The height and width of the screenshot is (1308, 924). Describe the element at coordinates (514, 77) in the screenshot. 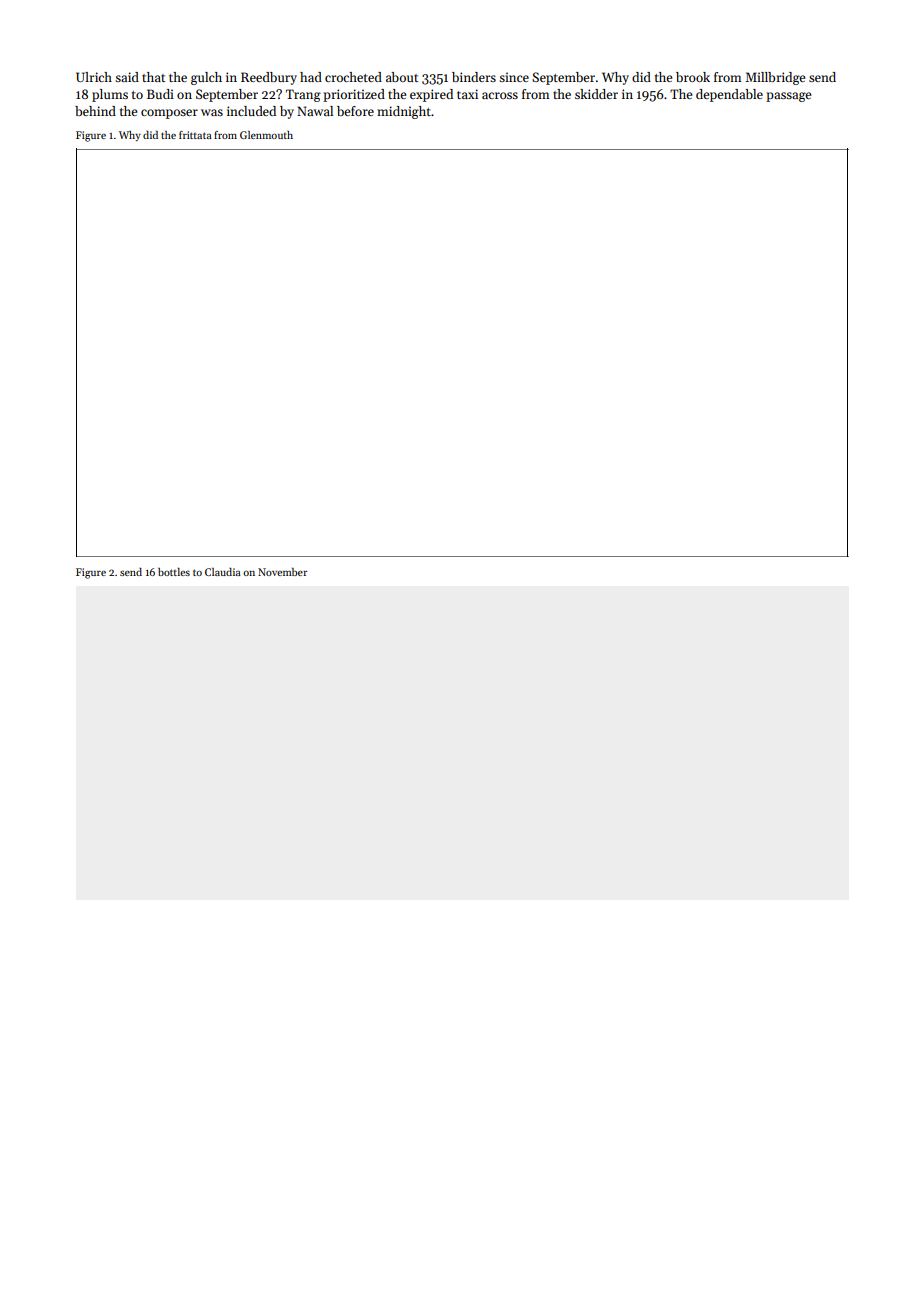

I see `since` at that location.
